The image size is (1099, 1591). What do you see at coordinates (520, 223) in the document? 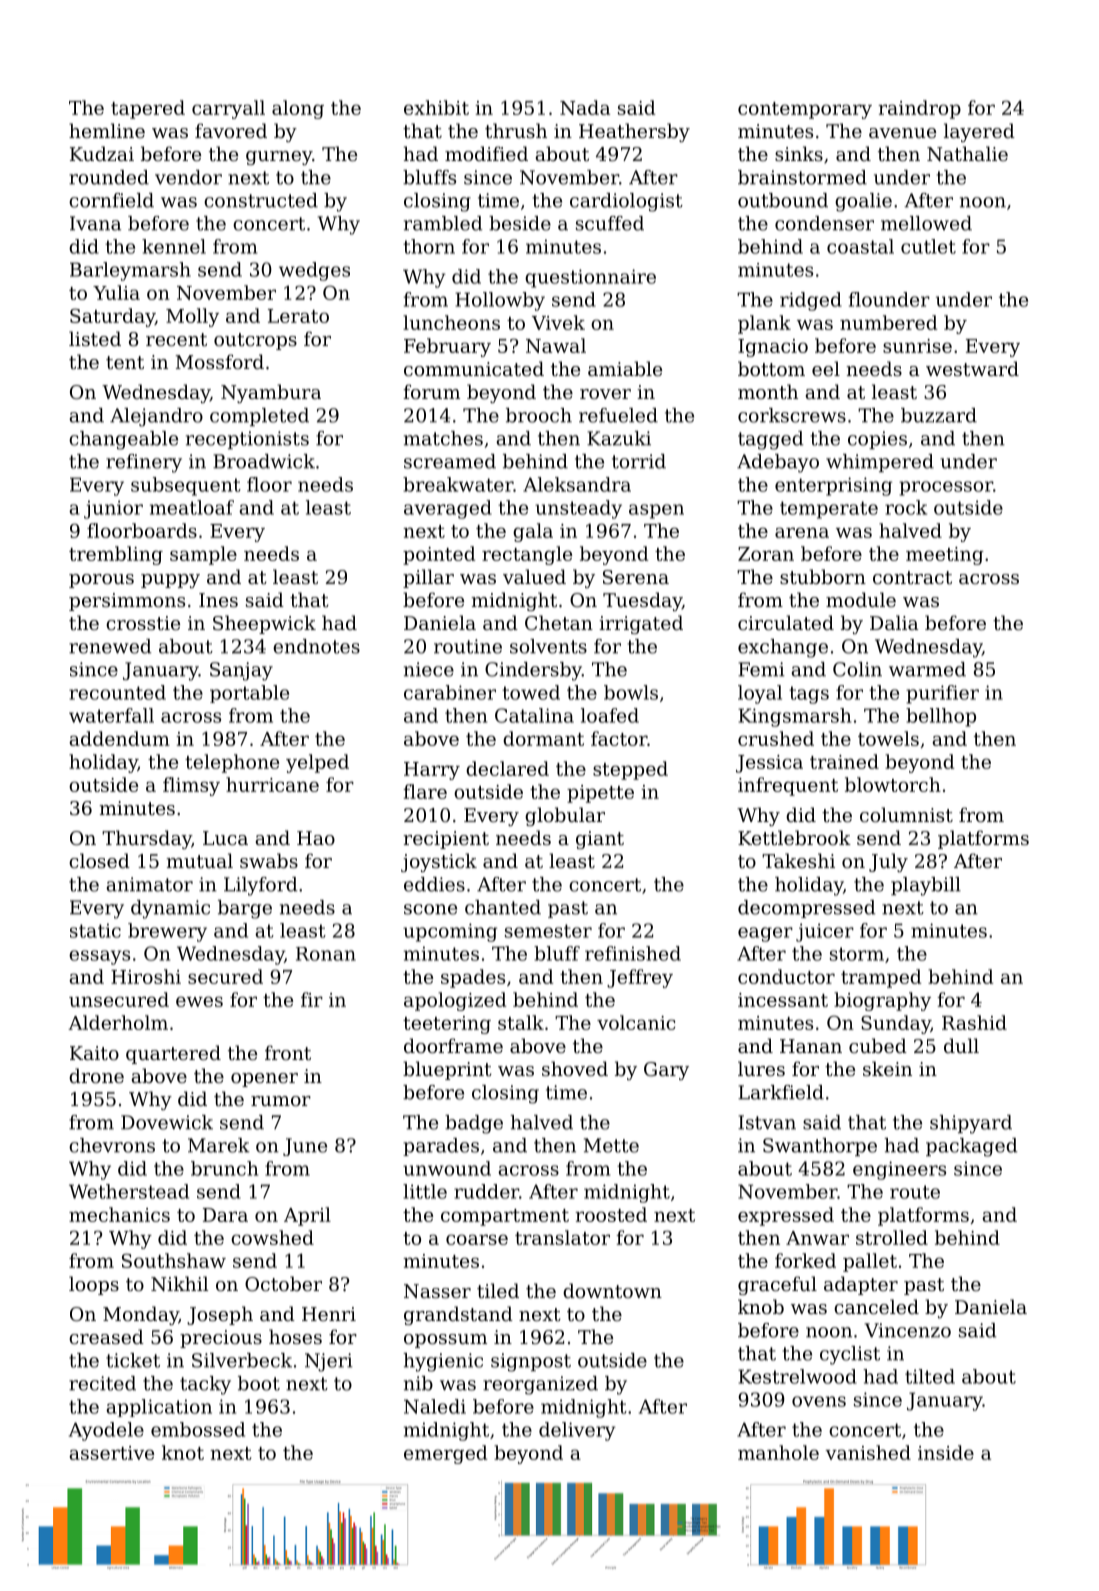
I see `beside` at bounding box center [520, 223].
